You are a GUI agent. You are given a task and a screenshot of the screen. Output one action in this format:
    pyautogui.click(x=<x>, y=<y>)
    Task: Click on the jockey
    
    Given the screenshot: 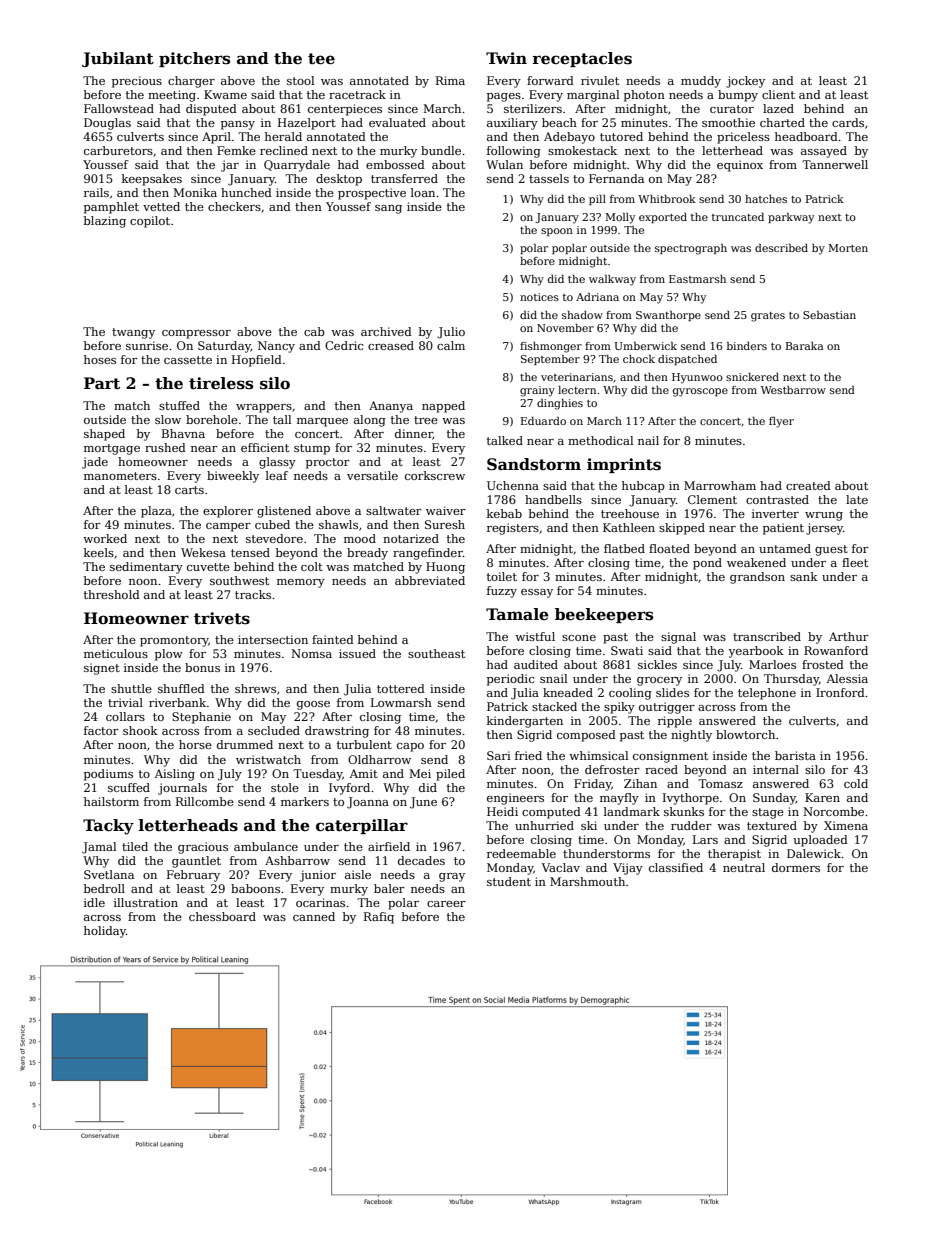 What is the action you would take?
    pyautogui.click(x=745, y=82)
